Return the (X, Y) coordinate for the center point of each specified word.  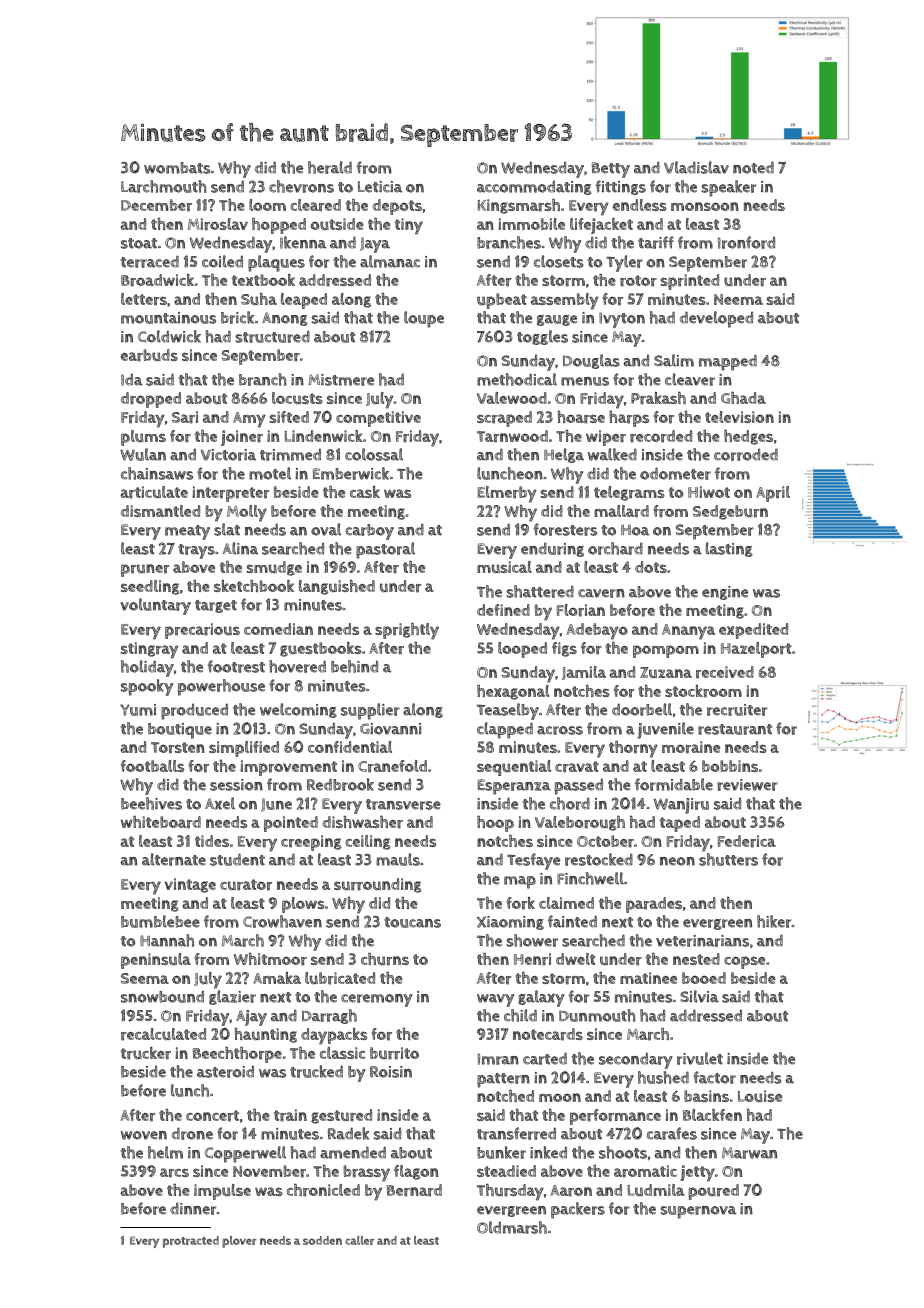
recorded (661, 436)
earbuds (149, 355)
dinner (193, 1208)
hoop (495, 824)
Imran (498, 1059)
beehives (151, 803)
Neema (738, 299)
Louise (760, 1096)
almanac (390, 261)
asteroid (225, 1072)
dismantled (160, 511)
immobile (531, 224)
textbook (263, 280)
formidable (674, 784)
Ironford (746, 242)
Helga (564, 455)
